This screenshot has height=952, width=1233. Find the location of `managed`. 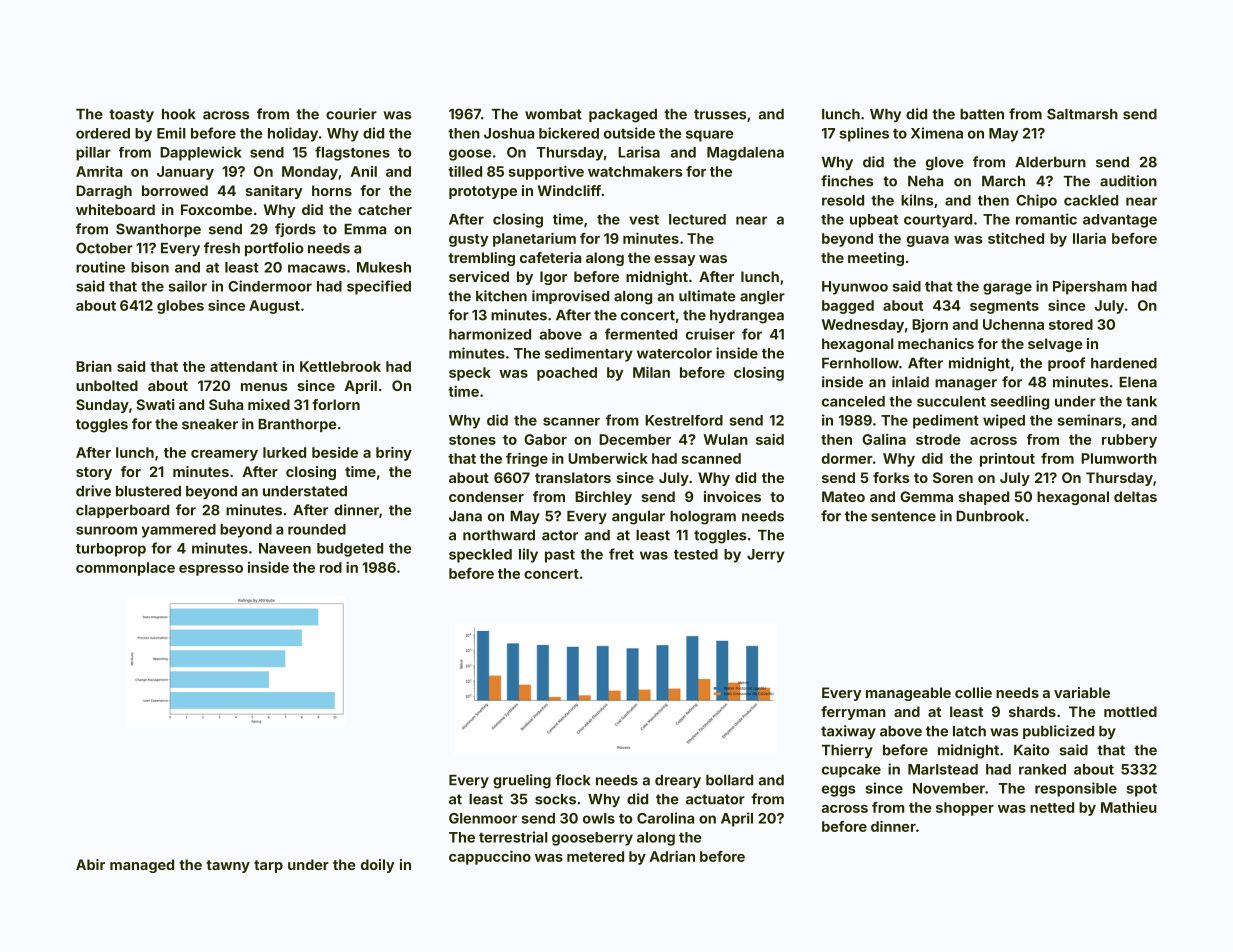

managed is located at coordinates (142, 866).
